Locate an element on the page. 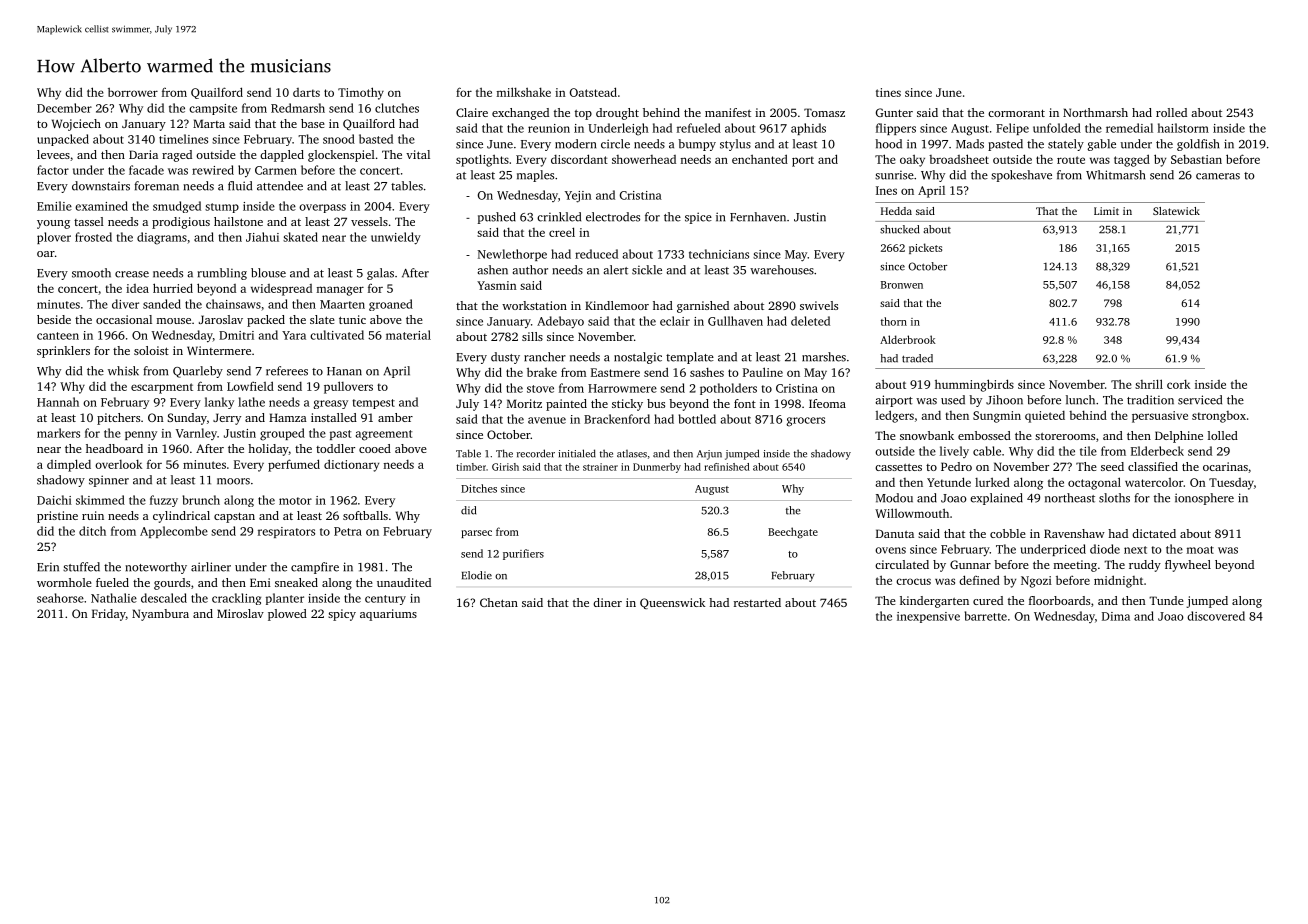  cultivated is located at coordinates (337, 335).
